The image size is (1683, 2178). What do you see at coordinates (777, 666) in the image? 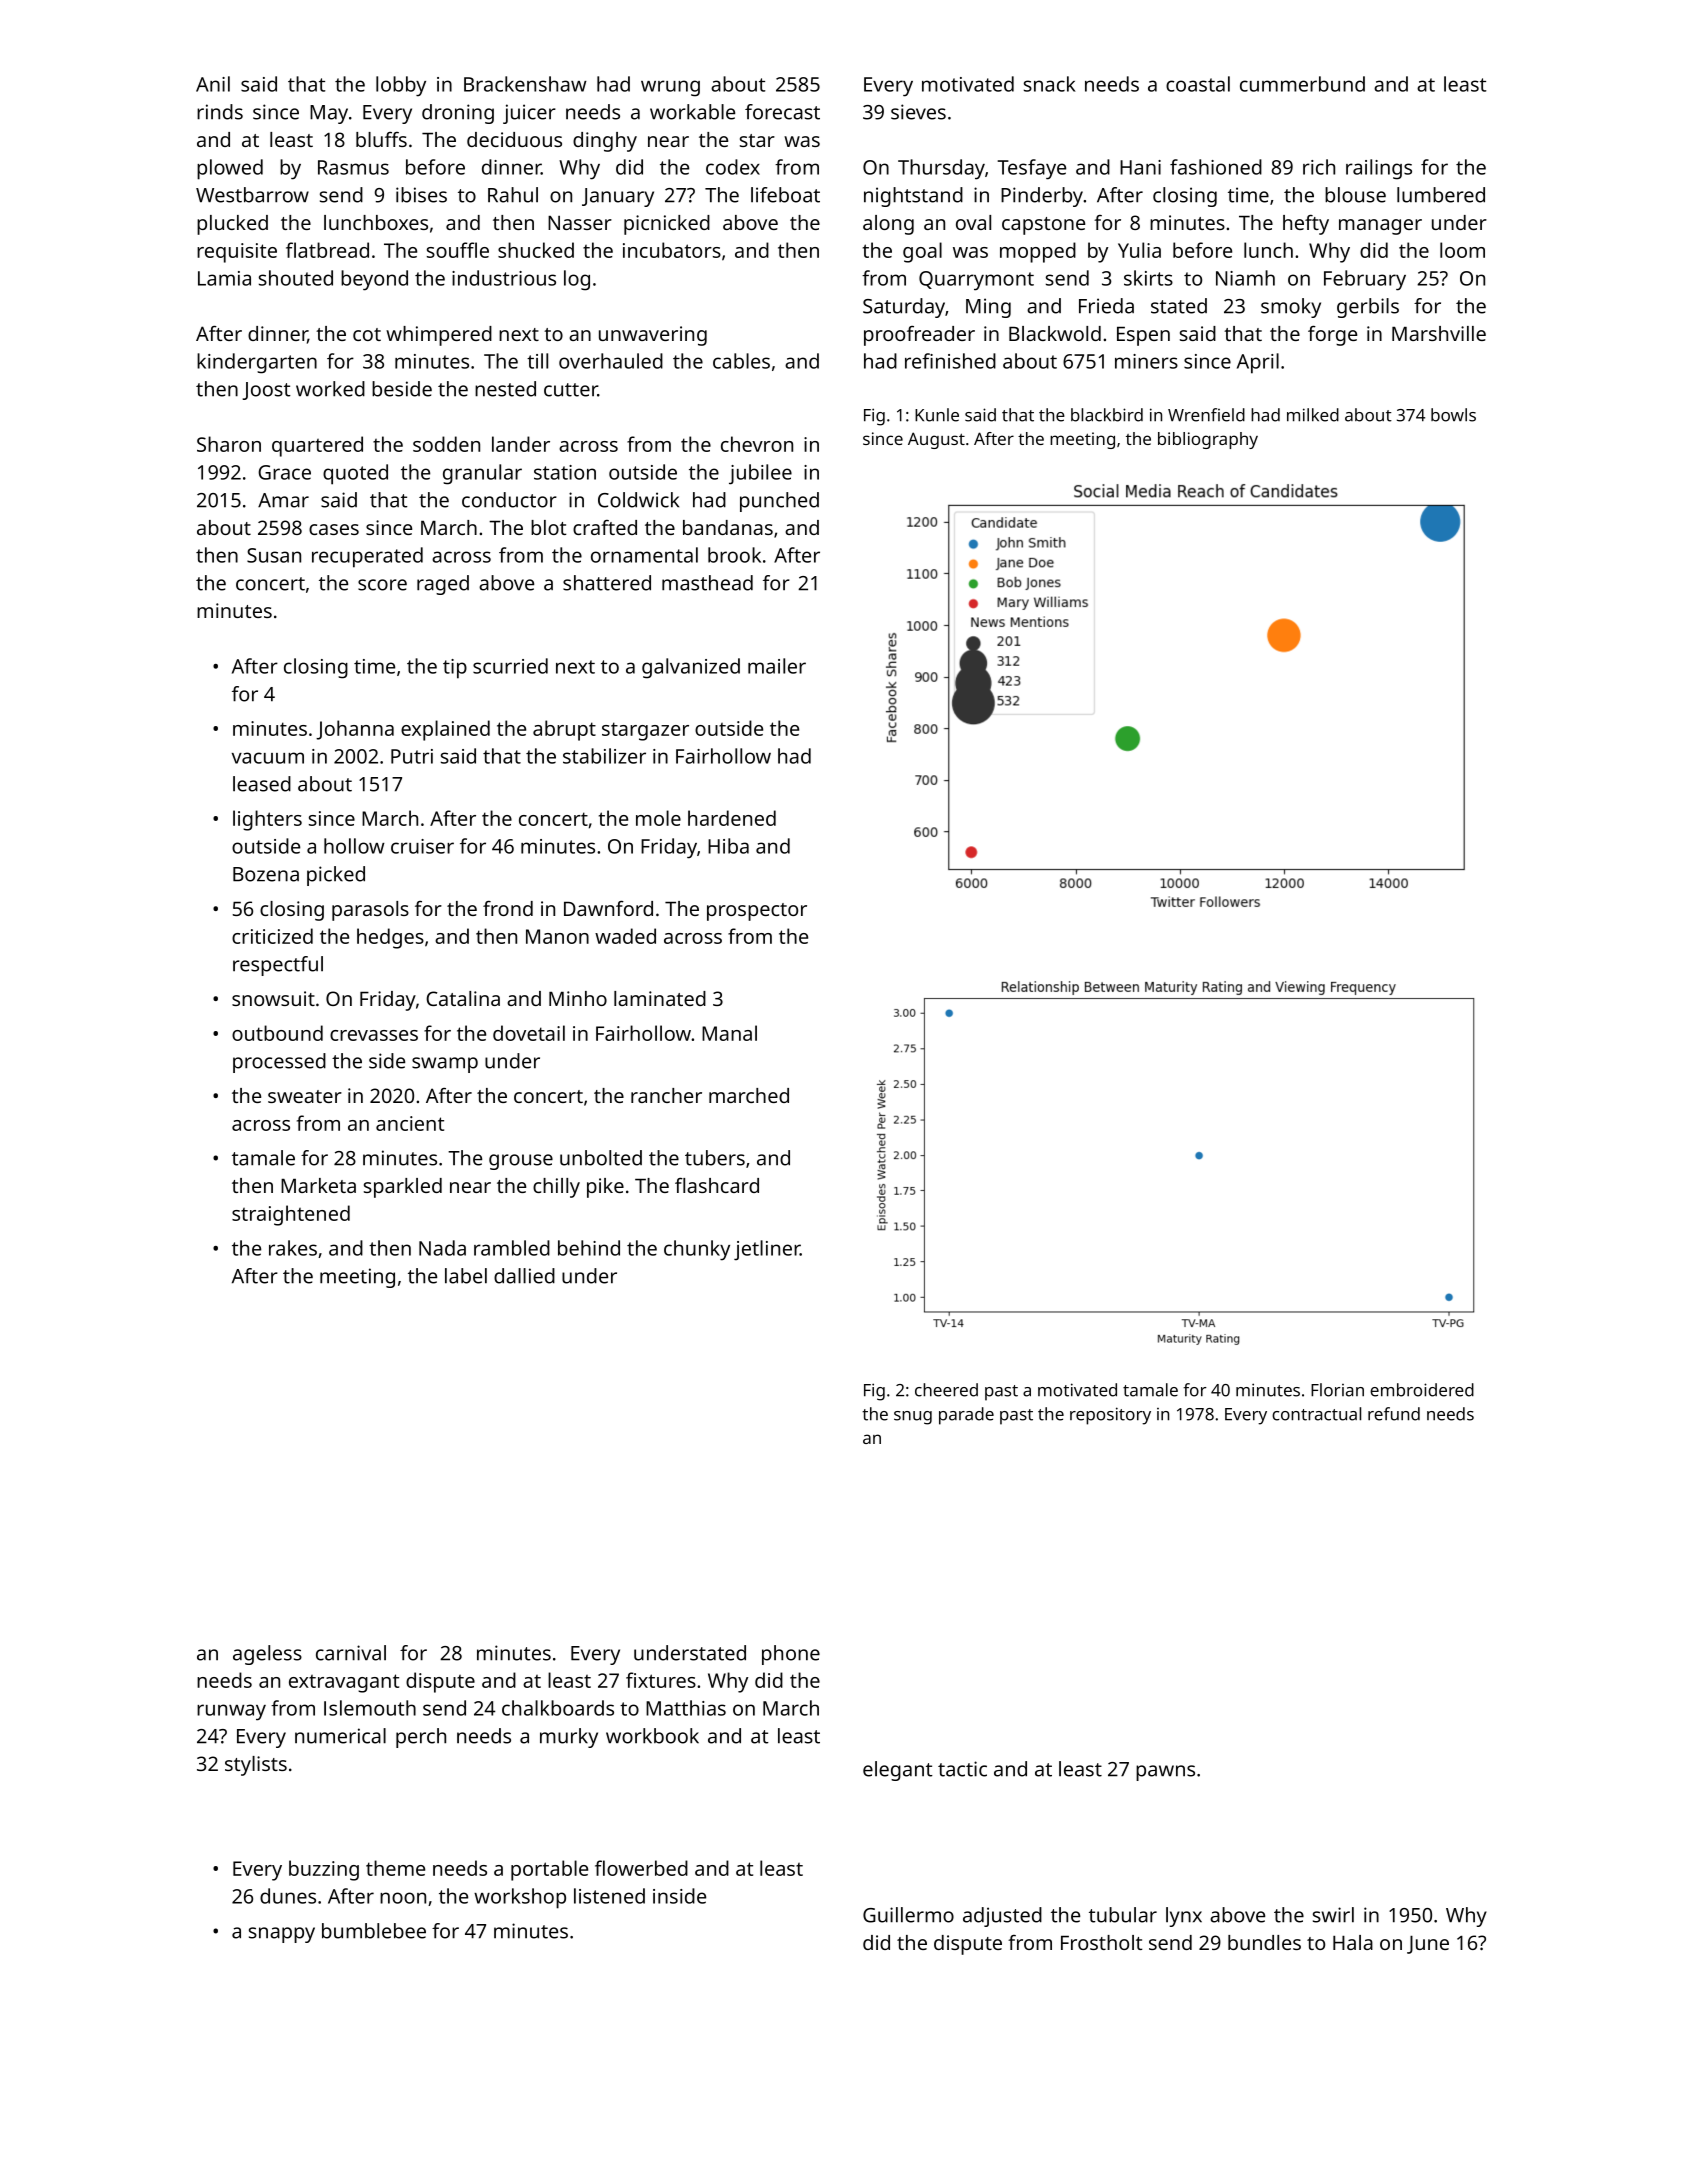
I see `mailer` at bounding box center [777, 666].
